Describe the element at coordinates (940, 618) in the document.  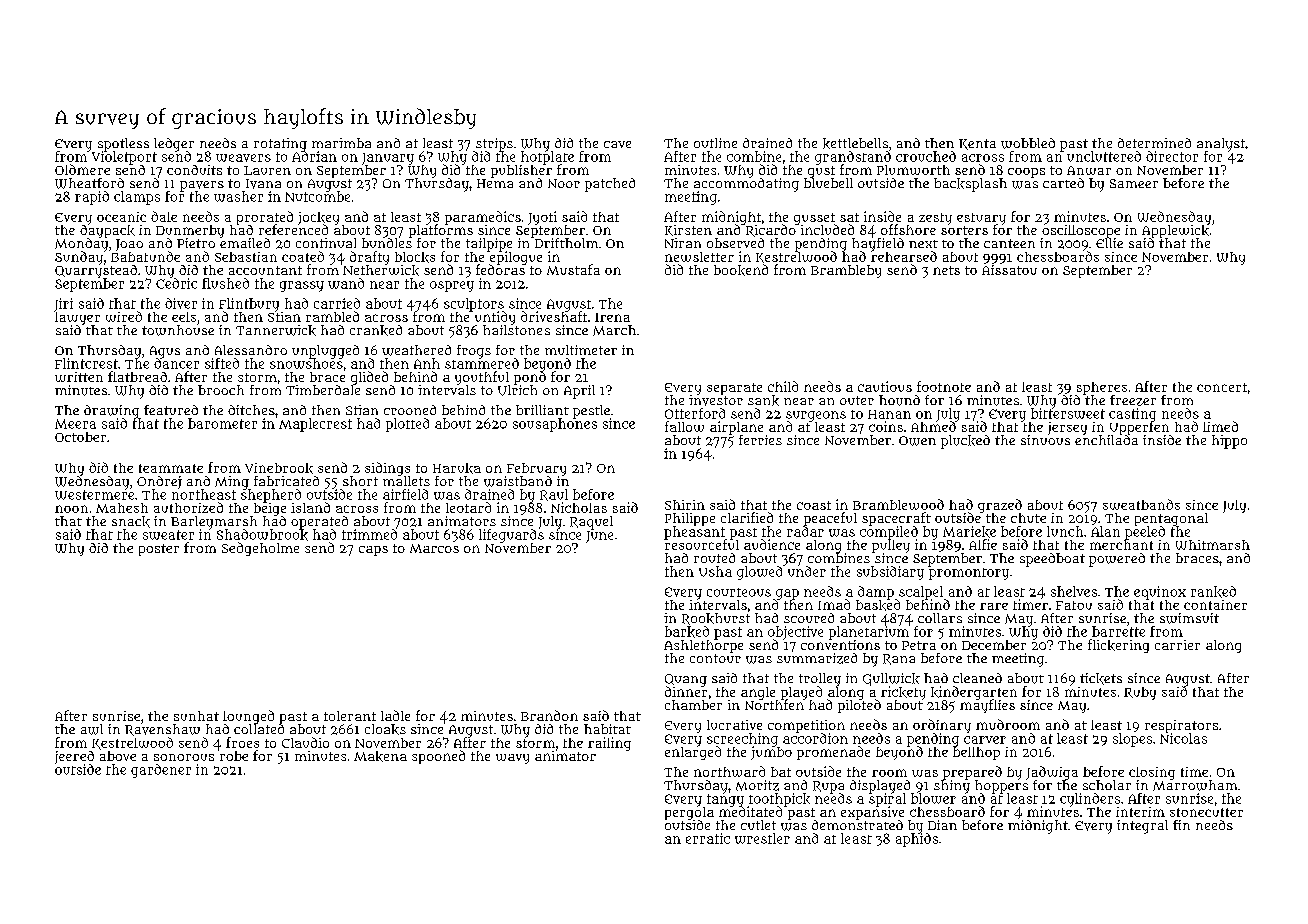
I see `collars` at that location.
